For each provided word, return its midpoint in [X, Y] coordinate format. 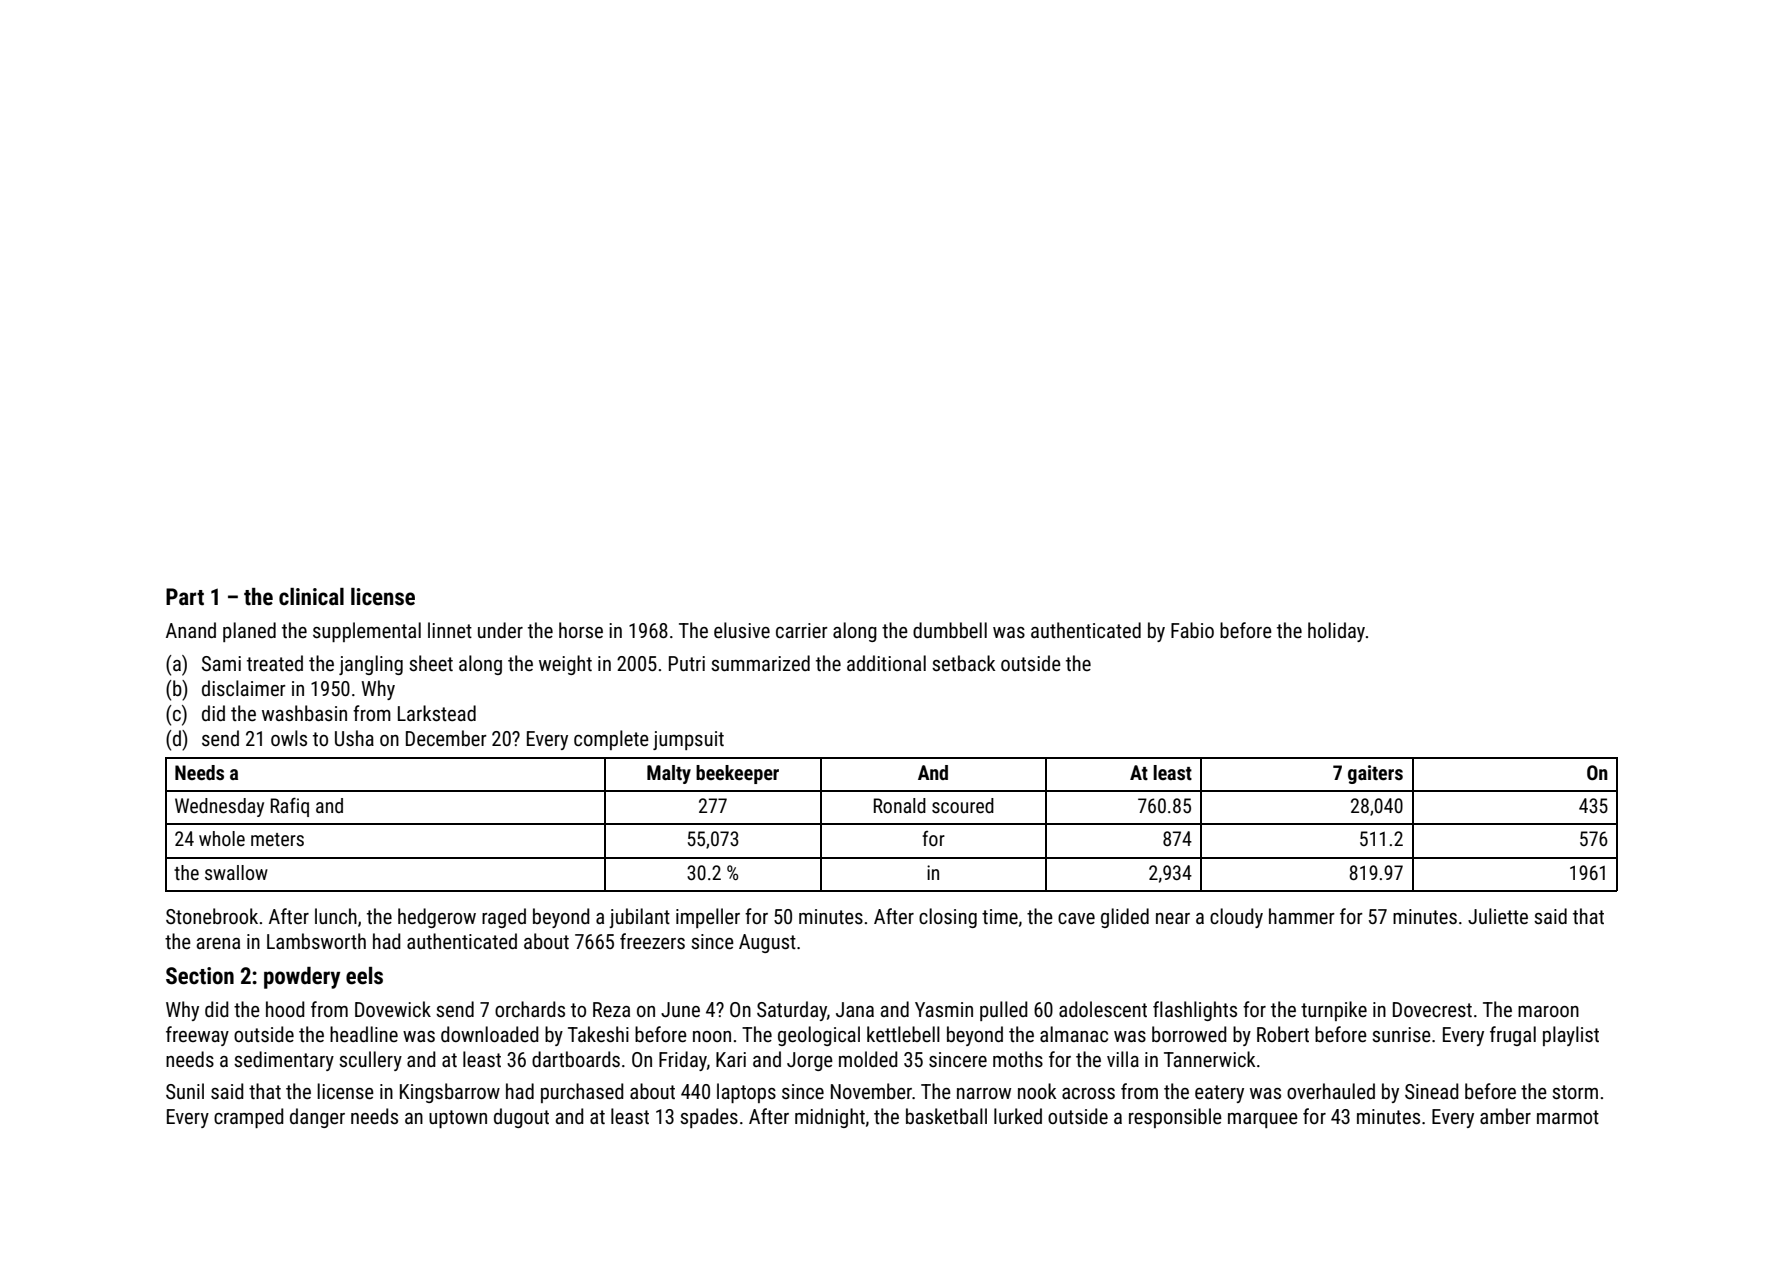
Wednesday [219, 807]
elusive [742, 630]
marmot [1568, 1117]
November [871, 1091]
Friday [683, 1061]
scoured [963, 805]
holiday [1336, 632]
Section [200, 976]
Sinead [1432, 1091]
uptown [458, 1119]
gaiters [1375, 774]
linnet [450, 630]
